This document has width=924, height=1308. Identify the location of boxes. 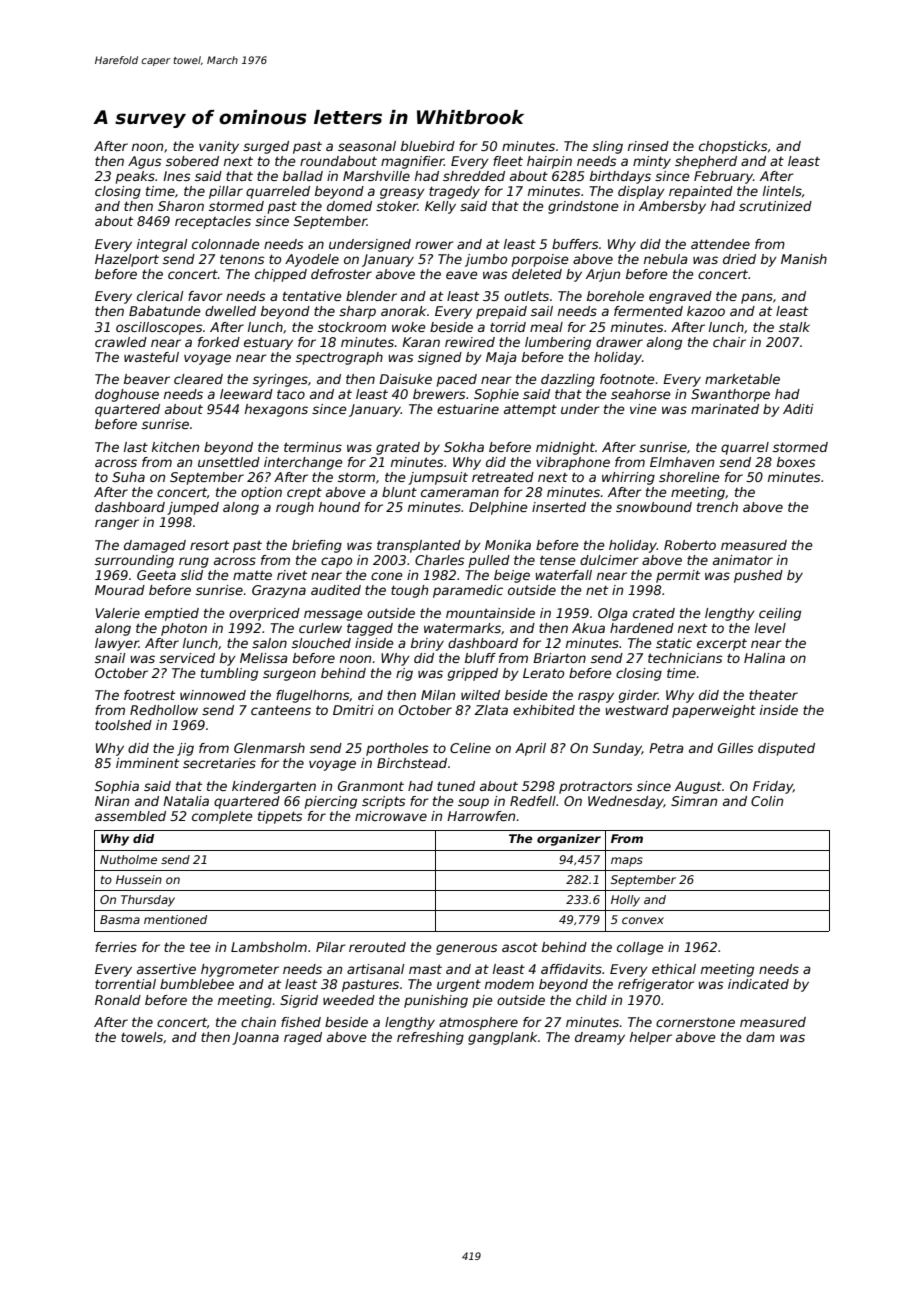
(796, 462).
